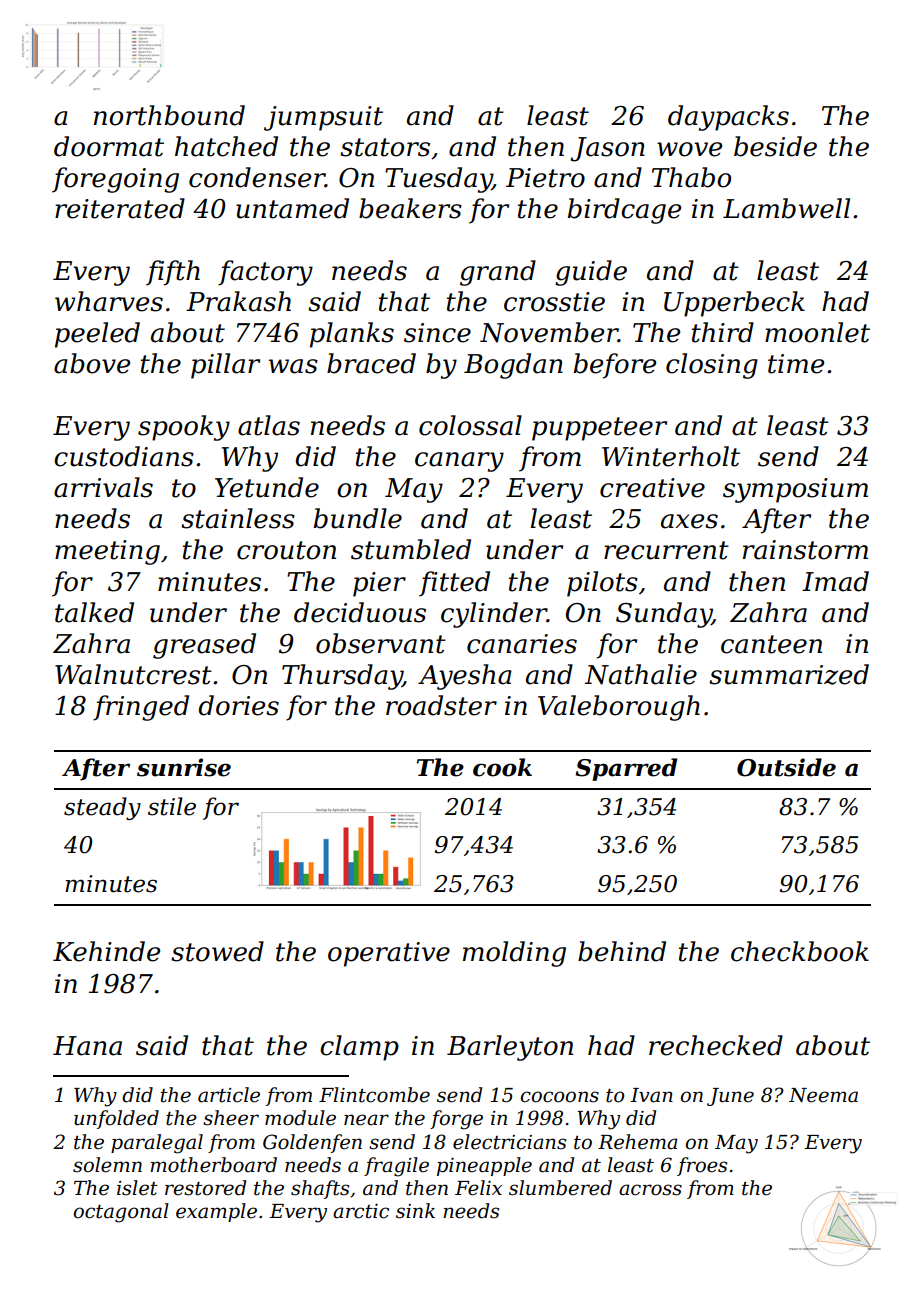 The height and width of the page is (1311, 924). I want to click on daypacks, so click(728, 118).
